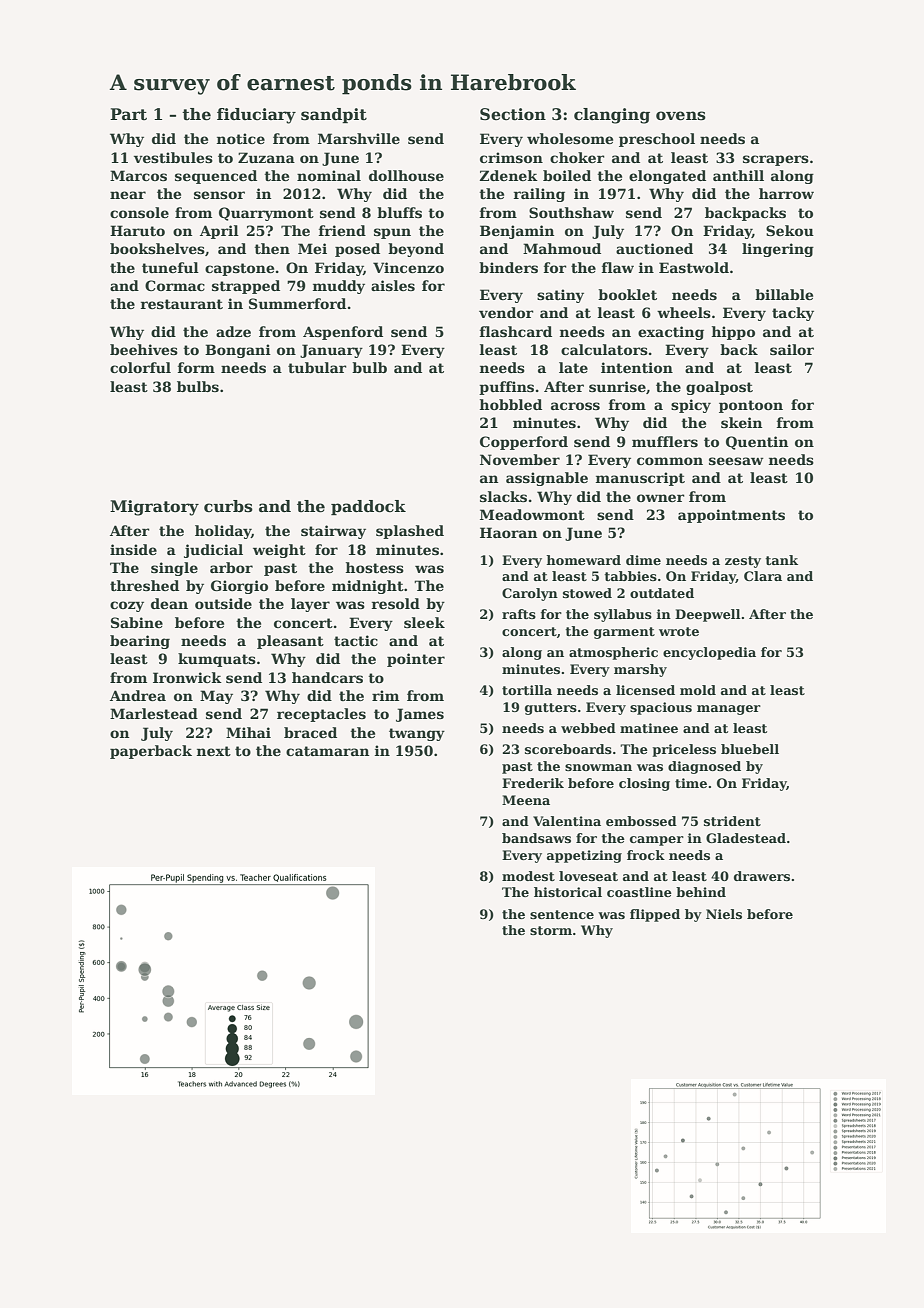  Describe the element at coordinates (214, 751) in the image. I see `next` at that location.
